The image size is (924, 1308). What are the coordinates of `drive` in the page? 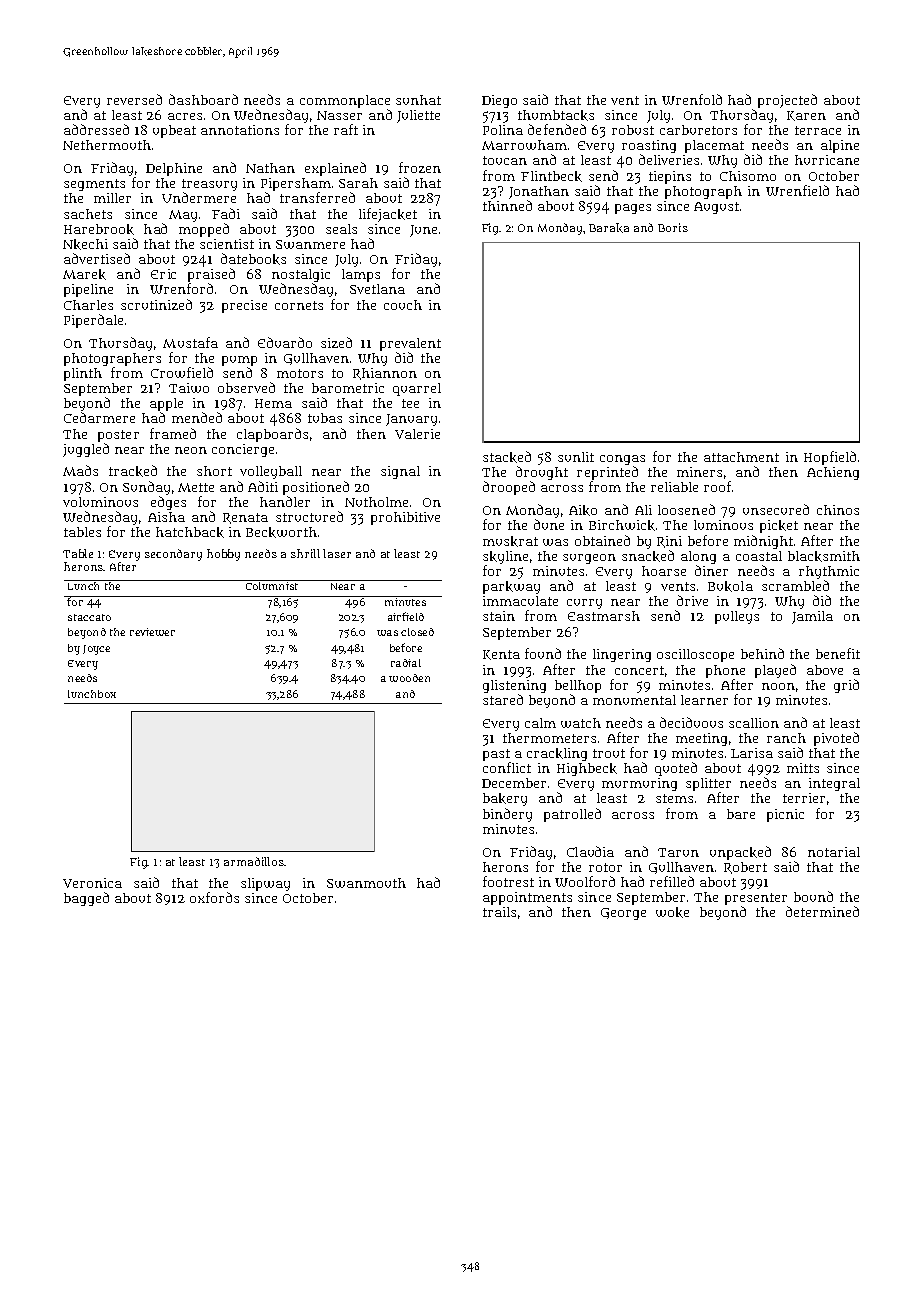 It's located at (692, 600).
